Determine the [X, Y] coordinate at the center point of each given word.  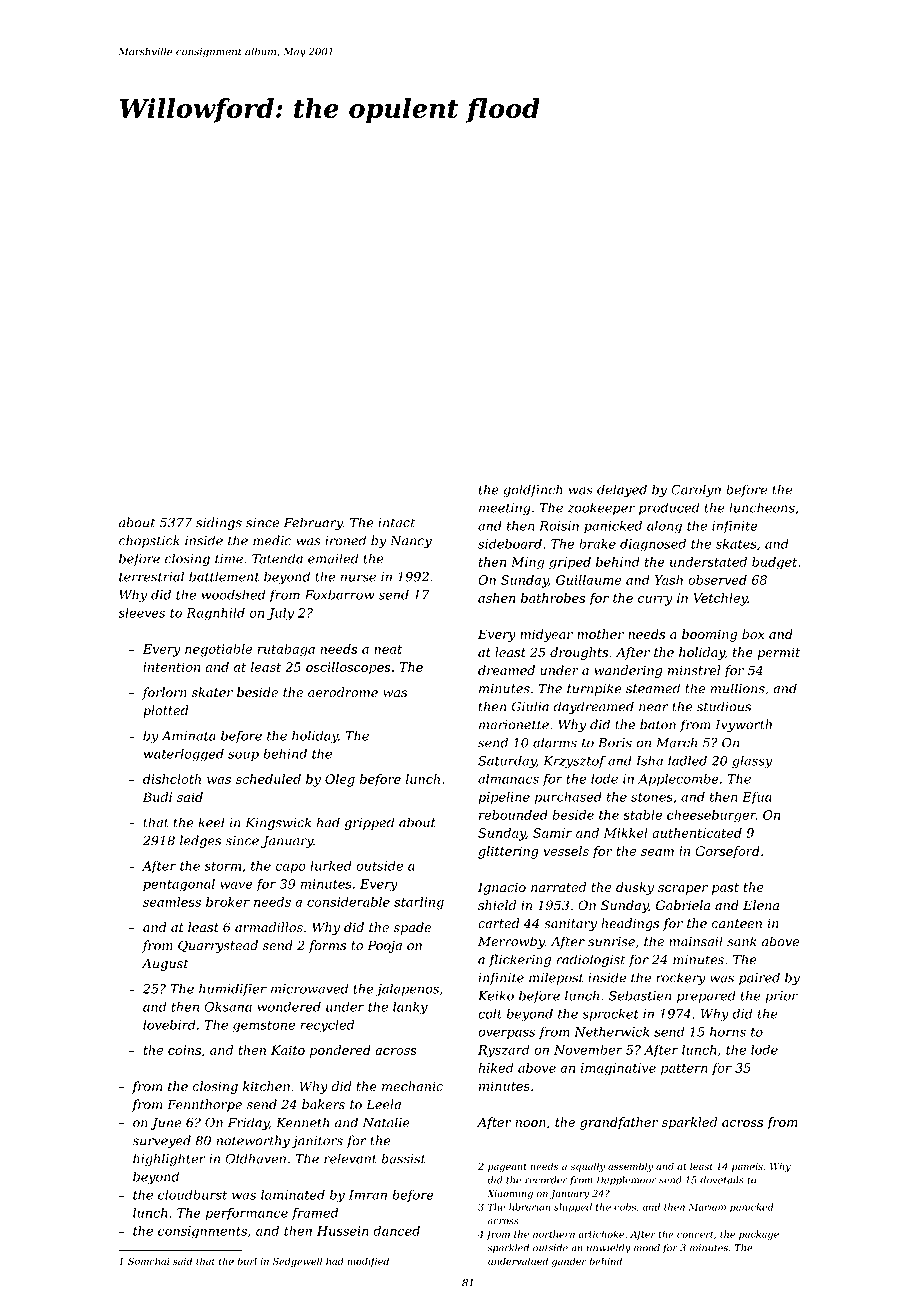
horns [728, 1031]
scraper [683, 890]
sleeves [141, 613]
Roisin [559, 526]
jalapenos [407, 990]
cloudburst [192, 1194]
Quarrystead [218, 946]
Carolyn [696, 491]
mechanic [412, 1086]
